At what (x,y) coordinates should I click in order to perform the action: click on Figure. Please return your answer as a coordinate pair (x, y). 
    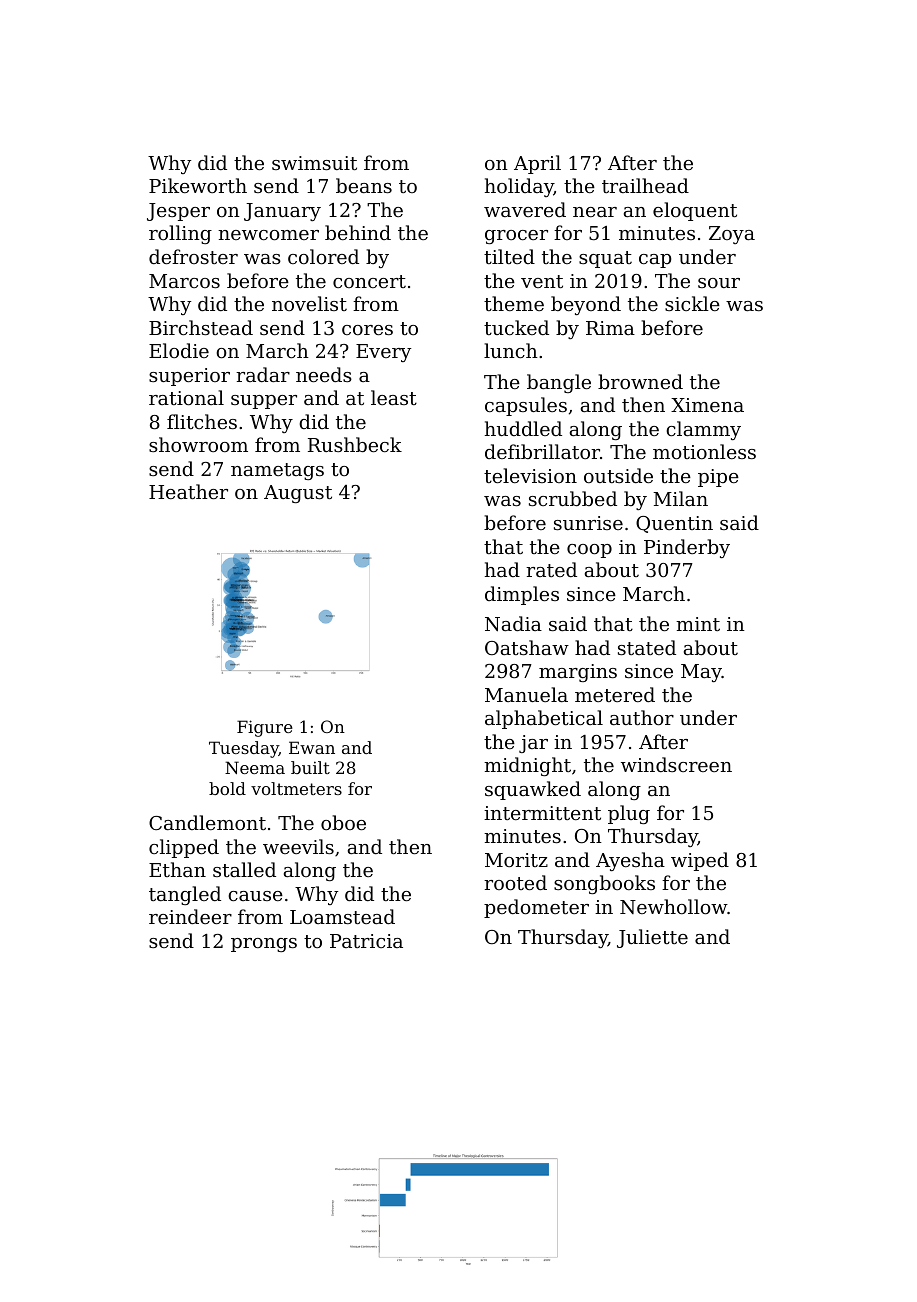
    Looking at the image, I should click on (265, 728).
